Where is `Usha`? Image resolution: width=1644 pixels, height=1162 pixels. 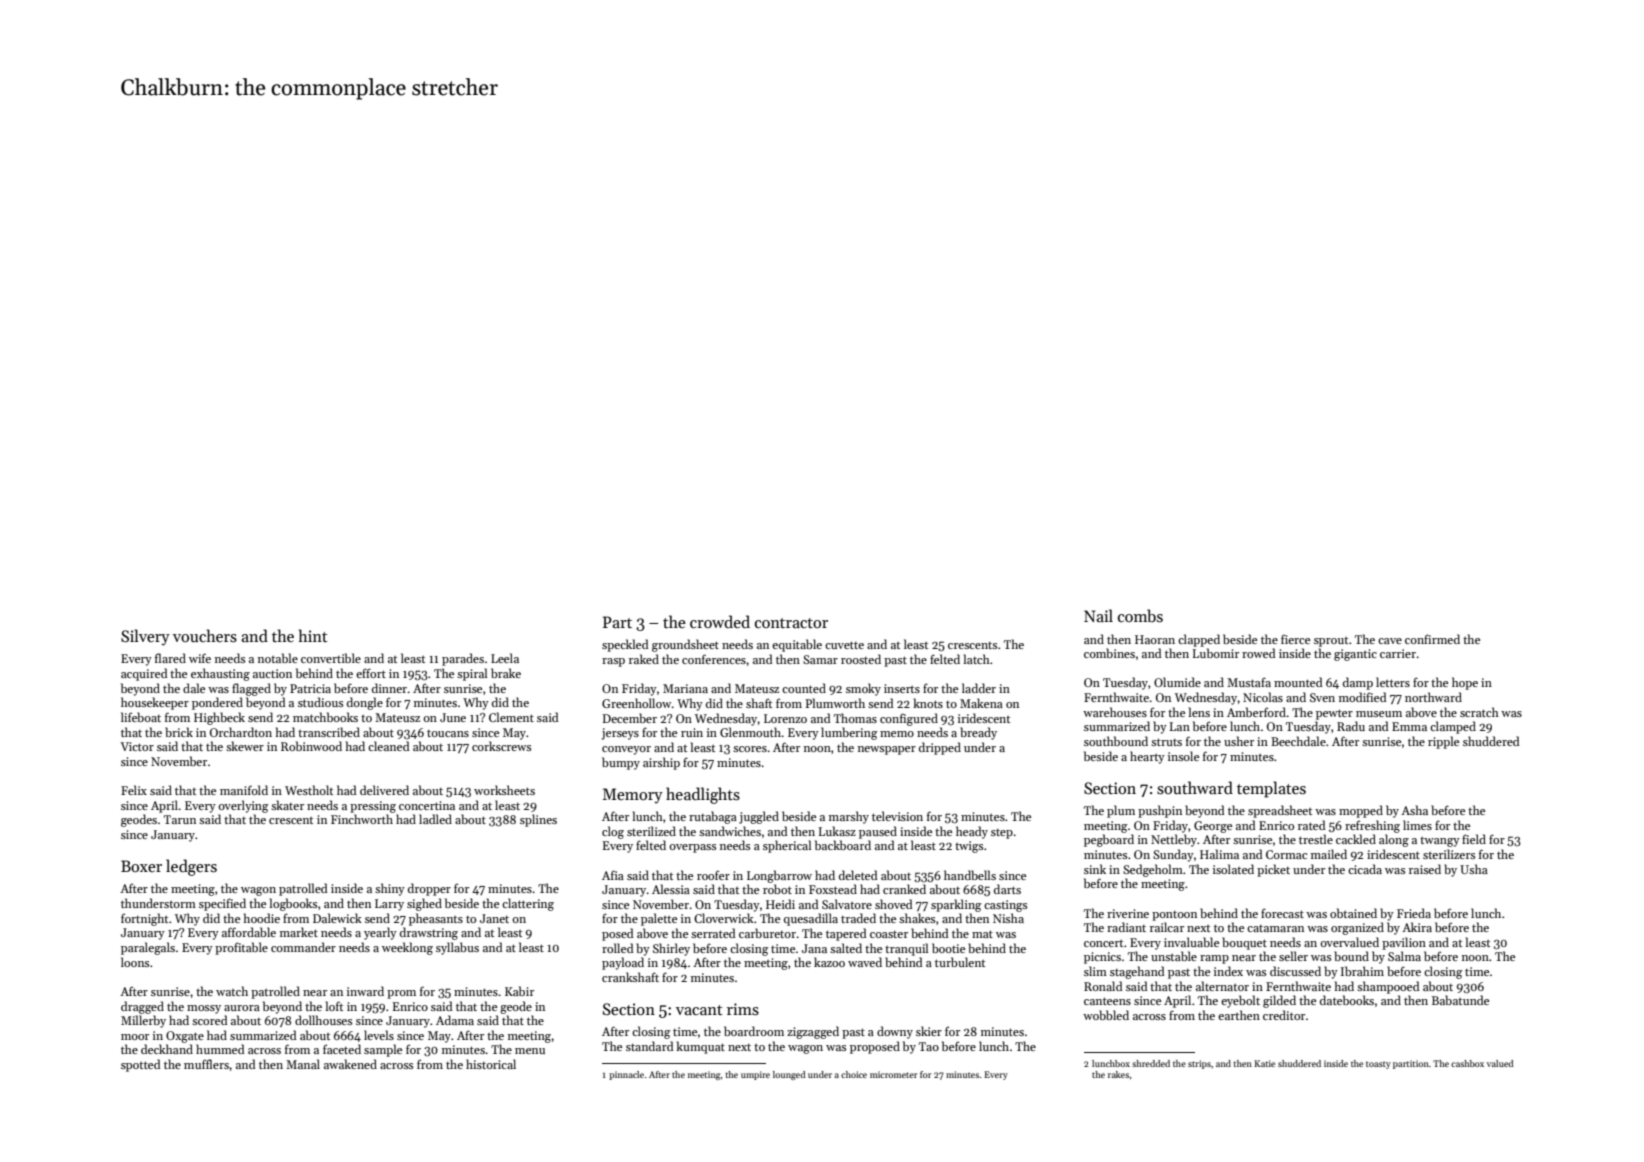 Usha is located at coordinates (1474, 869).
